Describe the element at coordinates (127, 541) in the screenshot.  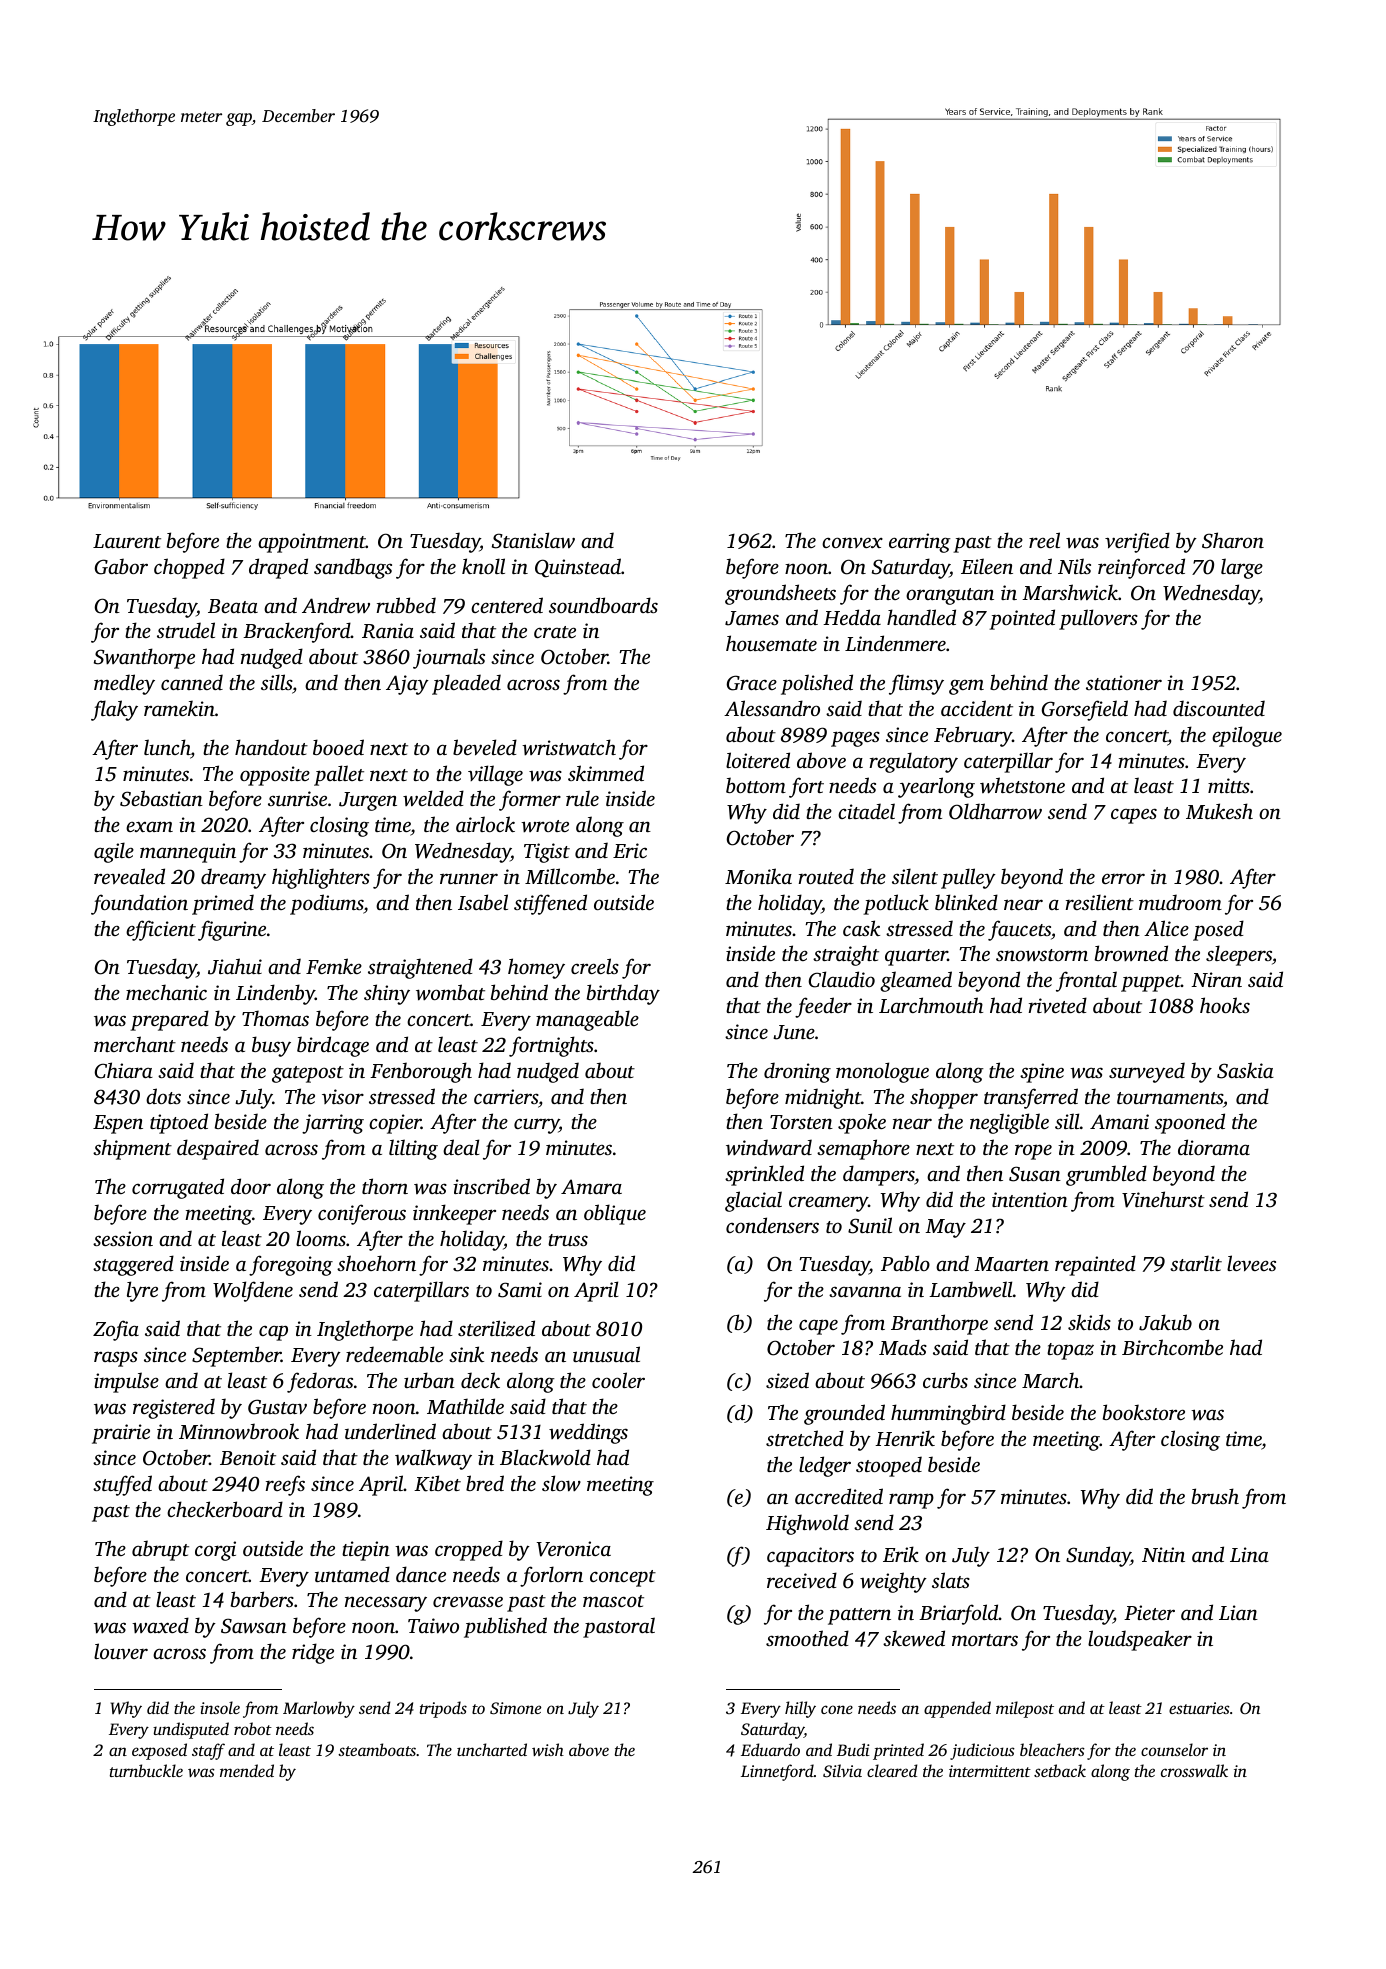
I see `Laurent` at that location.
